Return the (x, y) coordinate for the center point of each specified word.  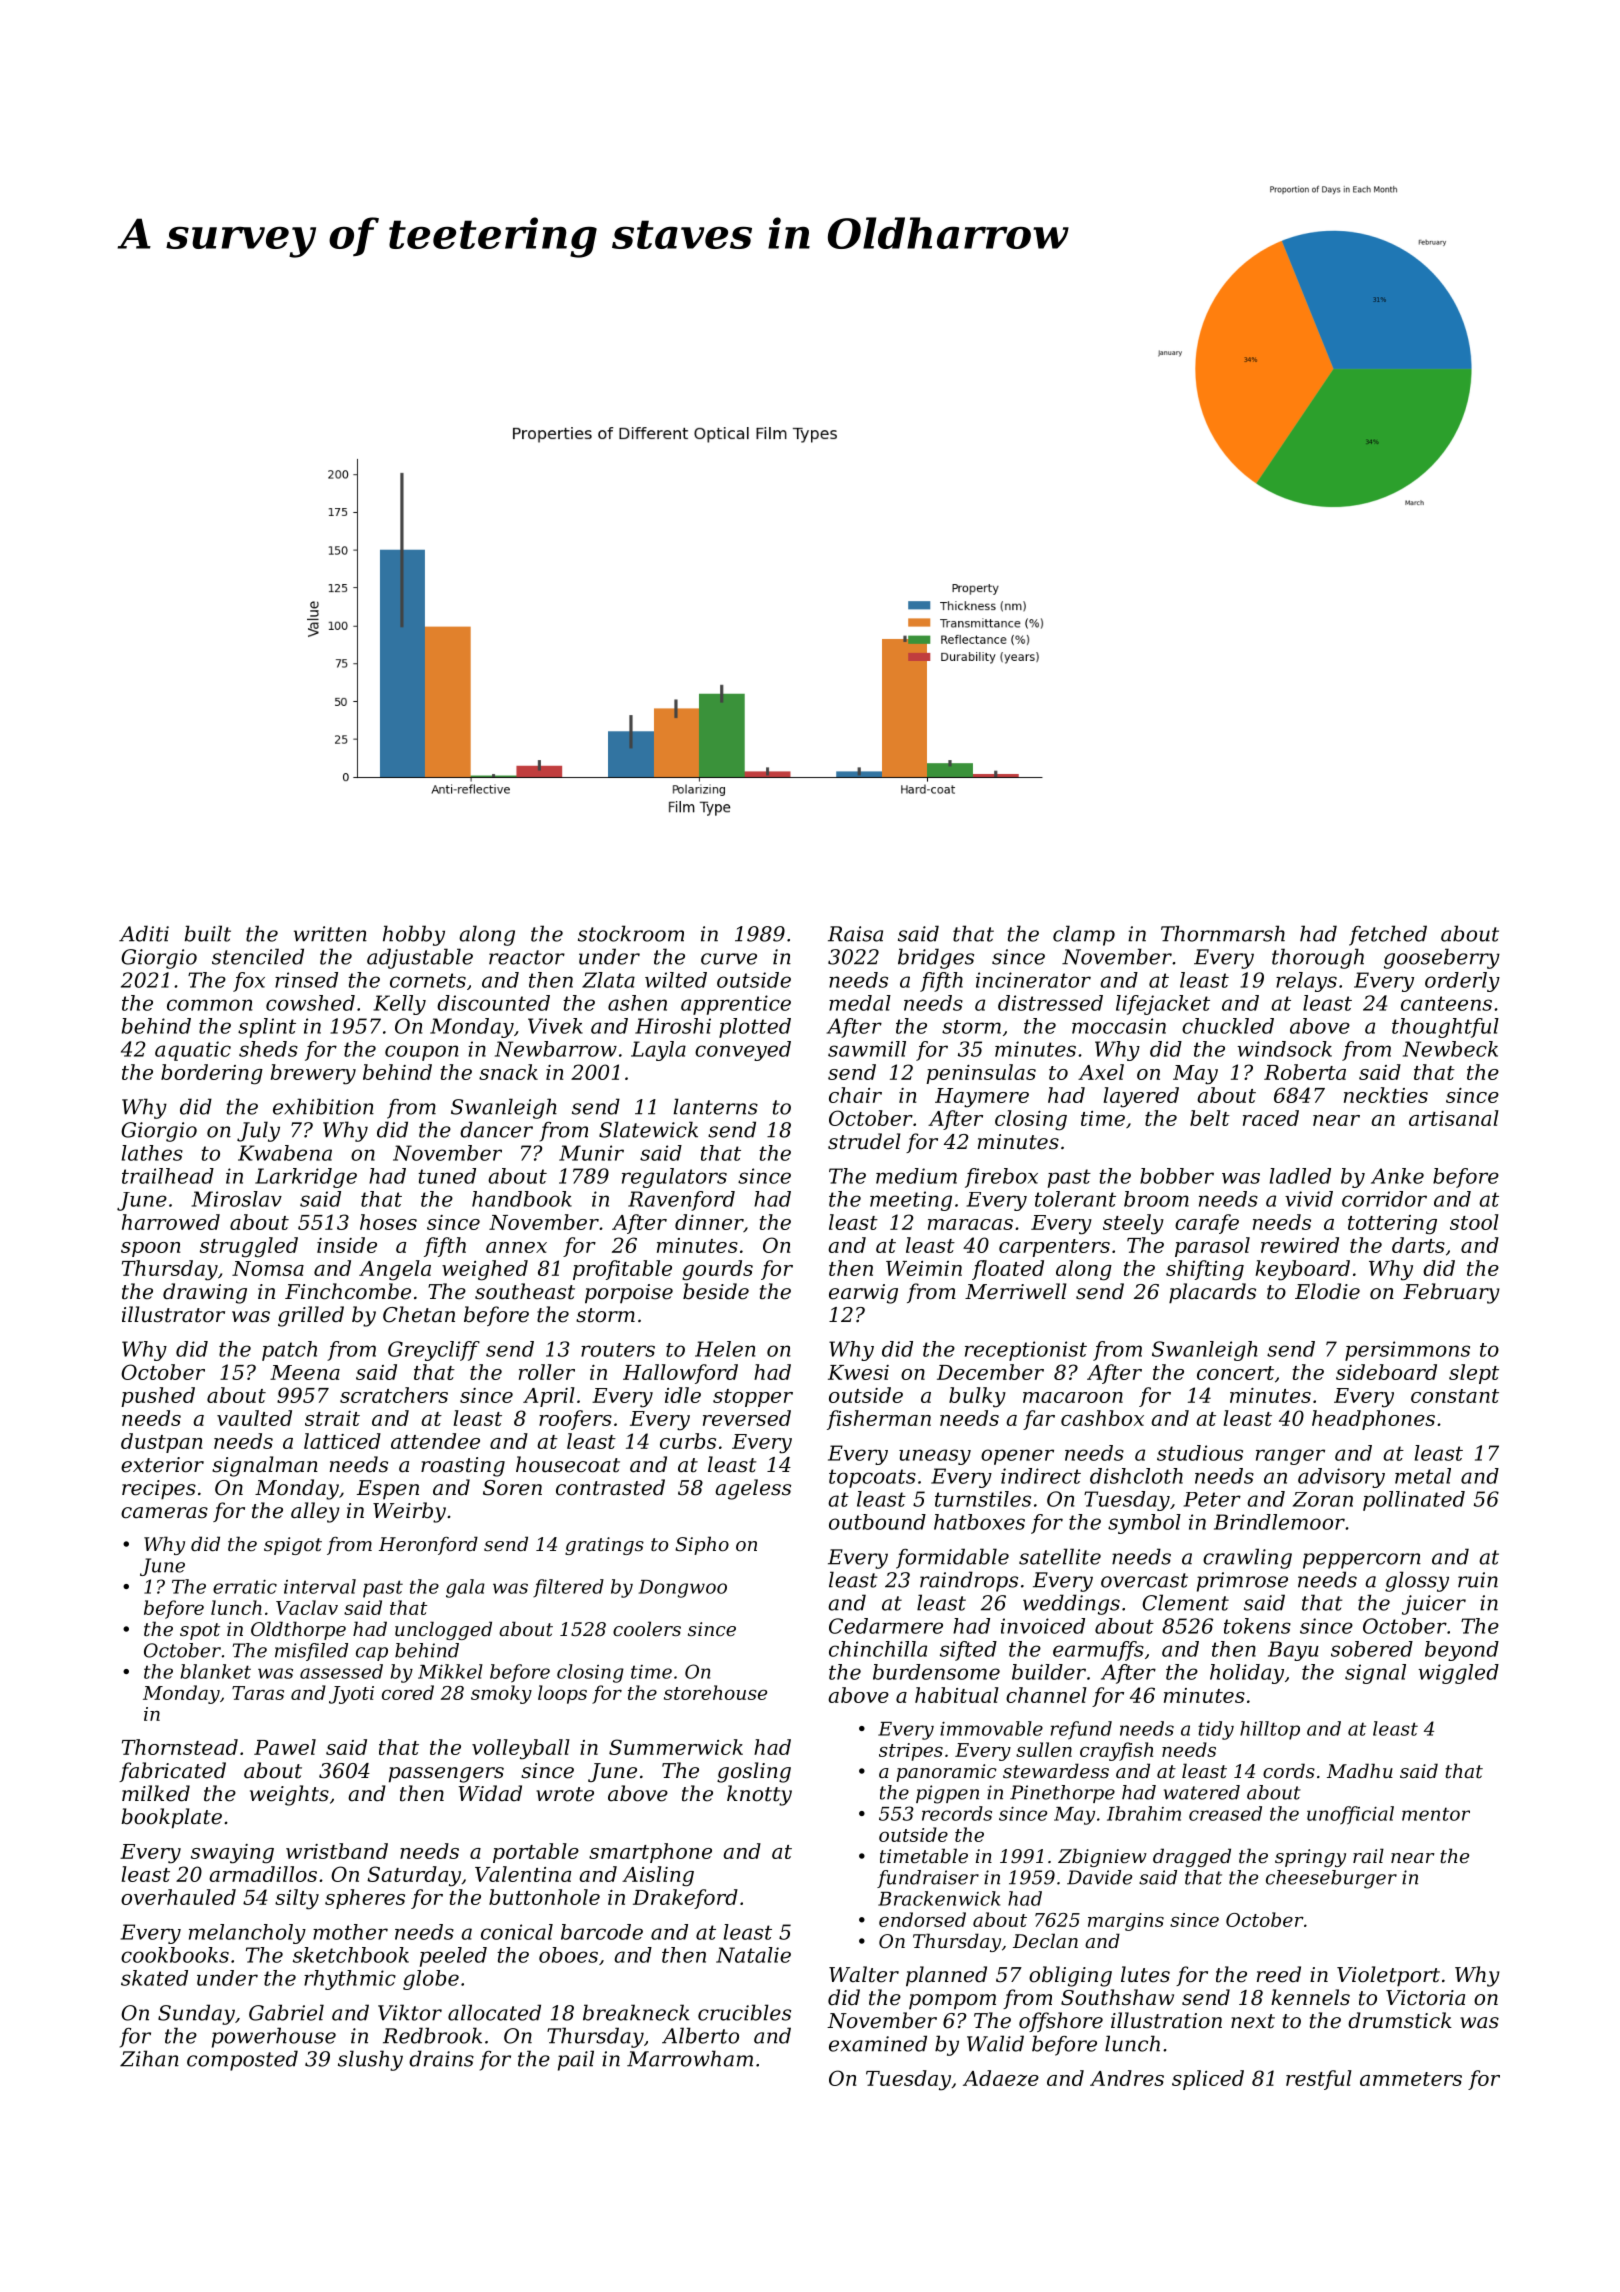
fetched (1388, 935)
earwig (863, 1294)
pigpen (947, 1794)
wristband (337, 1851)
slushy (370, 2060)
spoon (151, 1249)
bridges (936, 958)
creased (1225, 1813)
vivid (1309, 1199)
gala (465, 1588)
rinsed (306, 980)
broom (1156, 1199)
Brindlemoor (1279, 1522)
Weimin (924, 1268)
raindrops (969, 1581)
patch (289, 1351)
